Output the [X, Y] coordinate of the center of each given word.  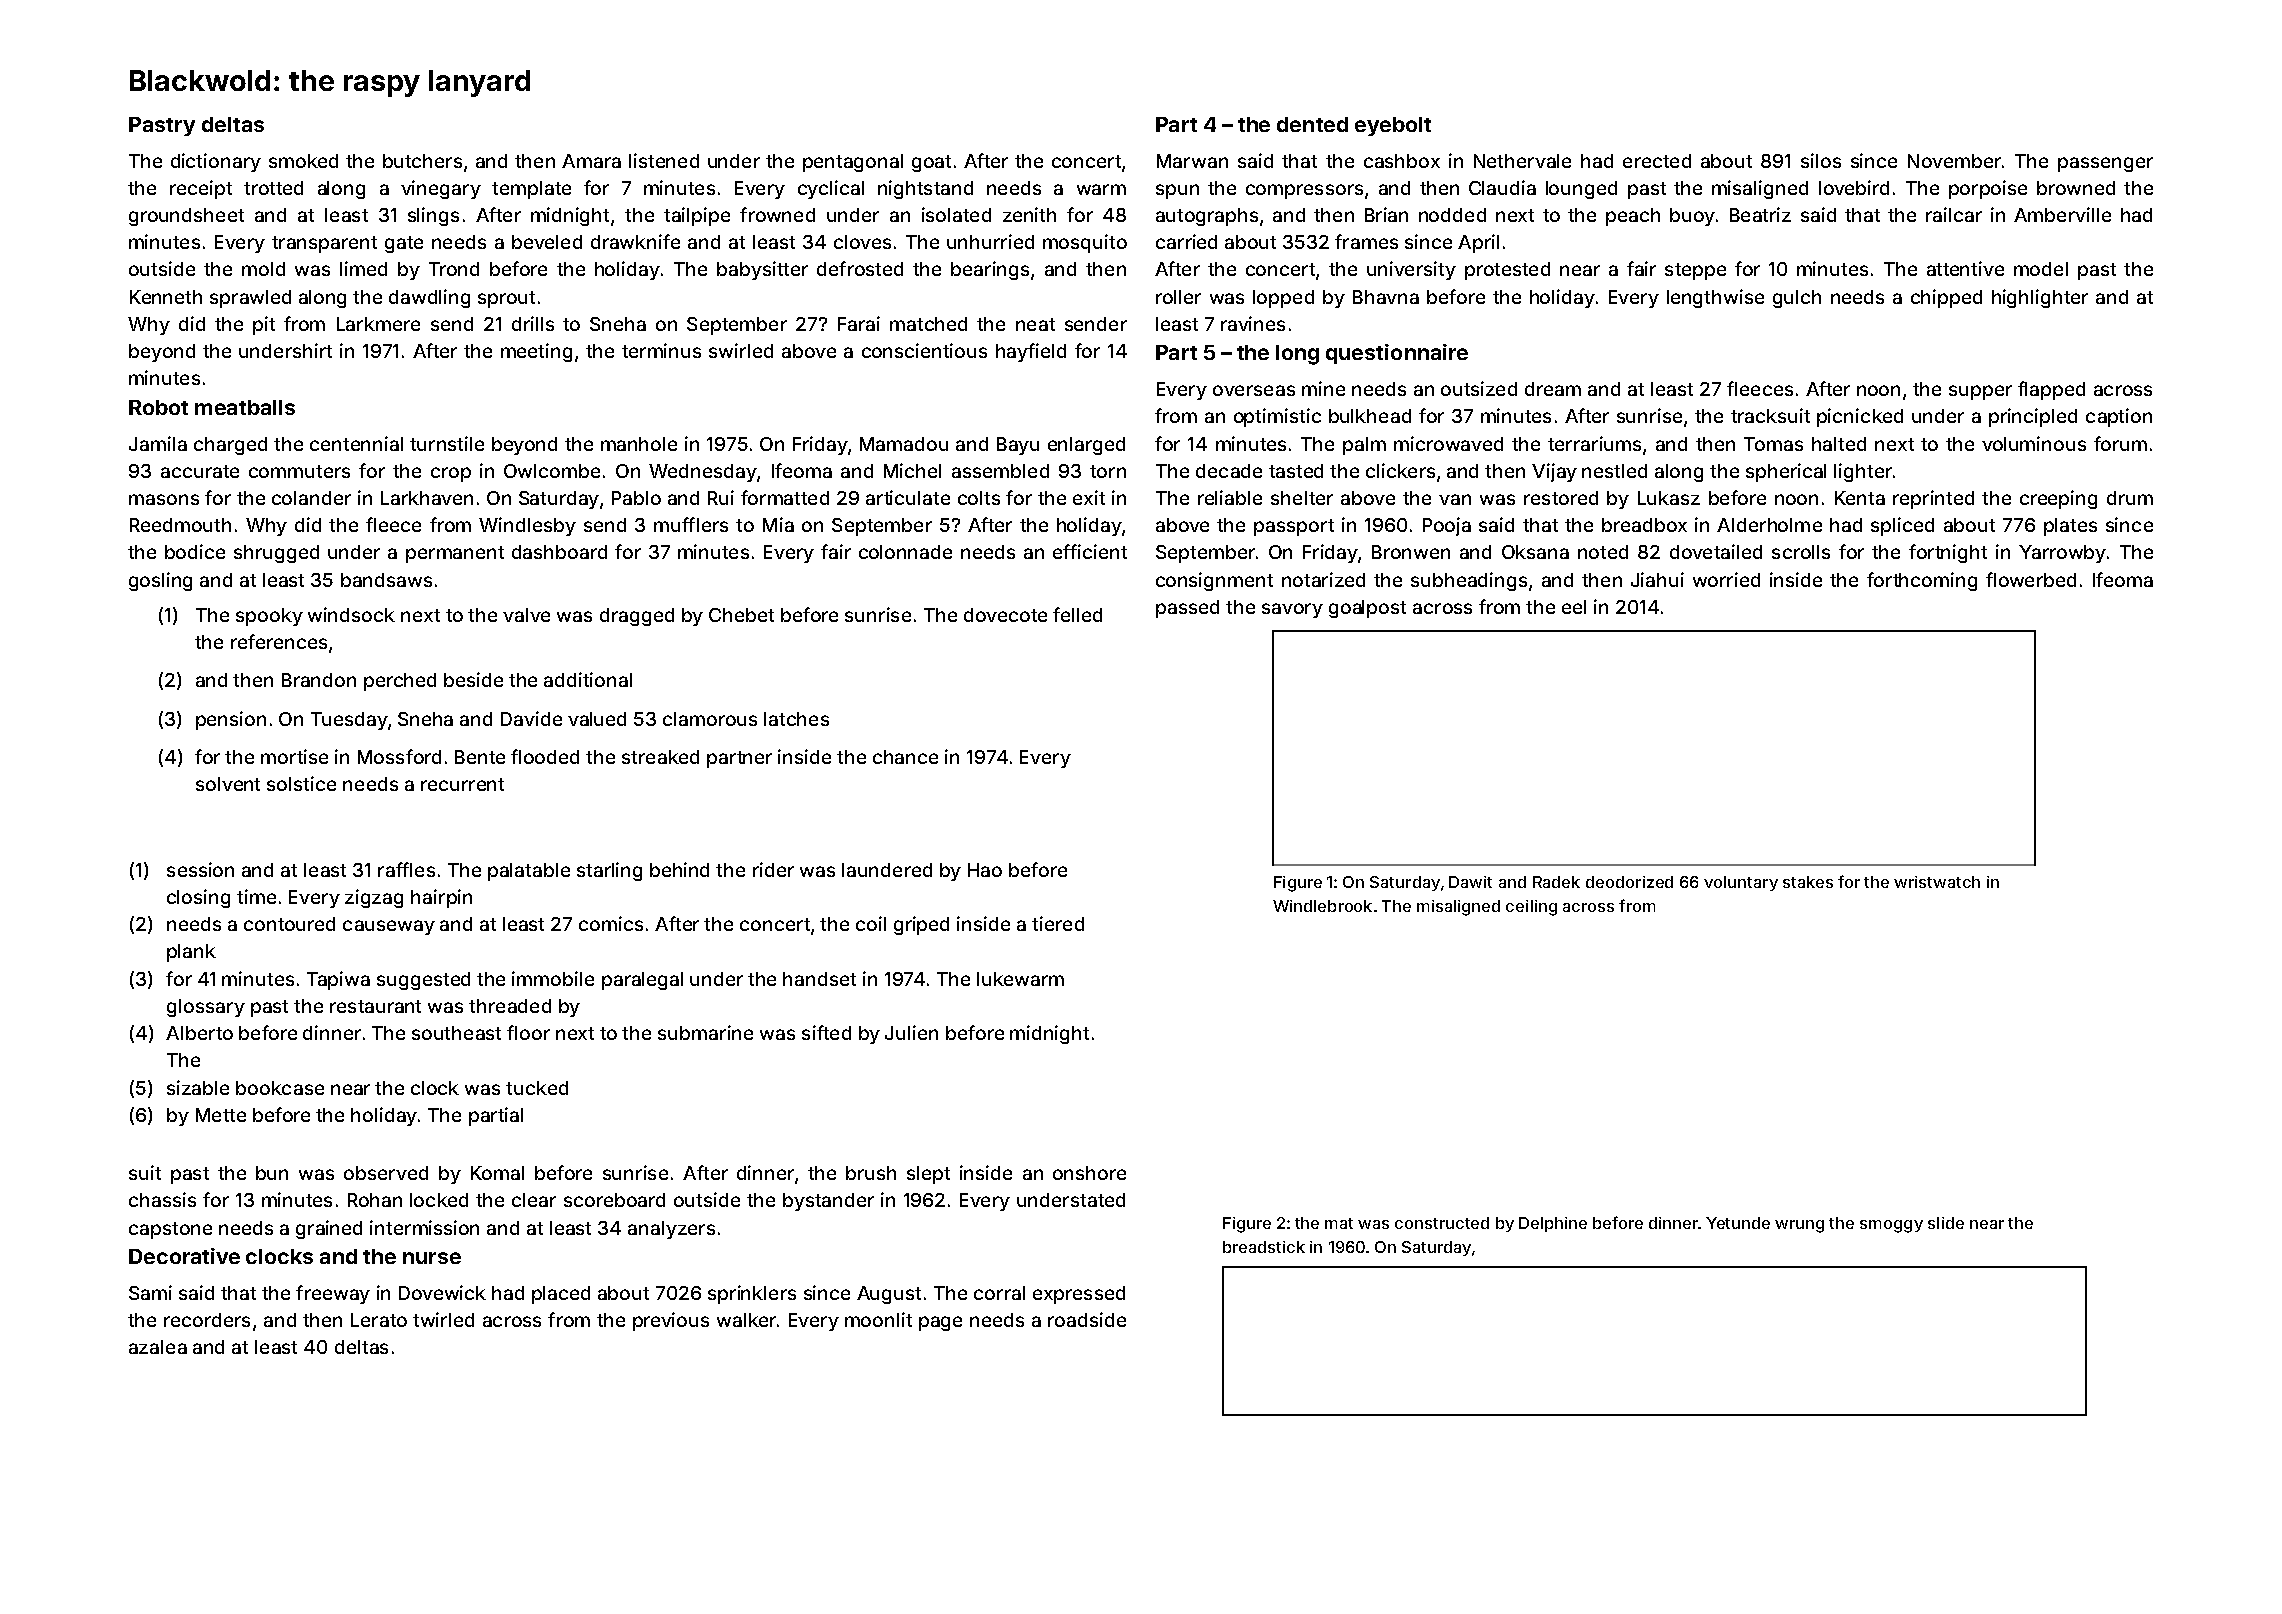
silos [1821, 160]
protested [1507, 271]
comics [611, 923]
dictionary [216, 162]
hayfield [1031, 352]
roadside [1087, 1319]
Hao [985, 870]
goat [931, 163]
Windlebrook [1322, 906]
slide [1946, 1223]
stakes [1808, 882]
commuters [299, 471]
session [200, 869]
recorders [207, 1320]
